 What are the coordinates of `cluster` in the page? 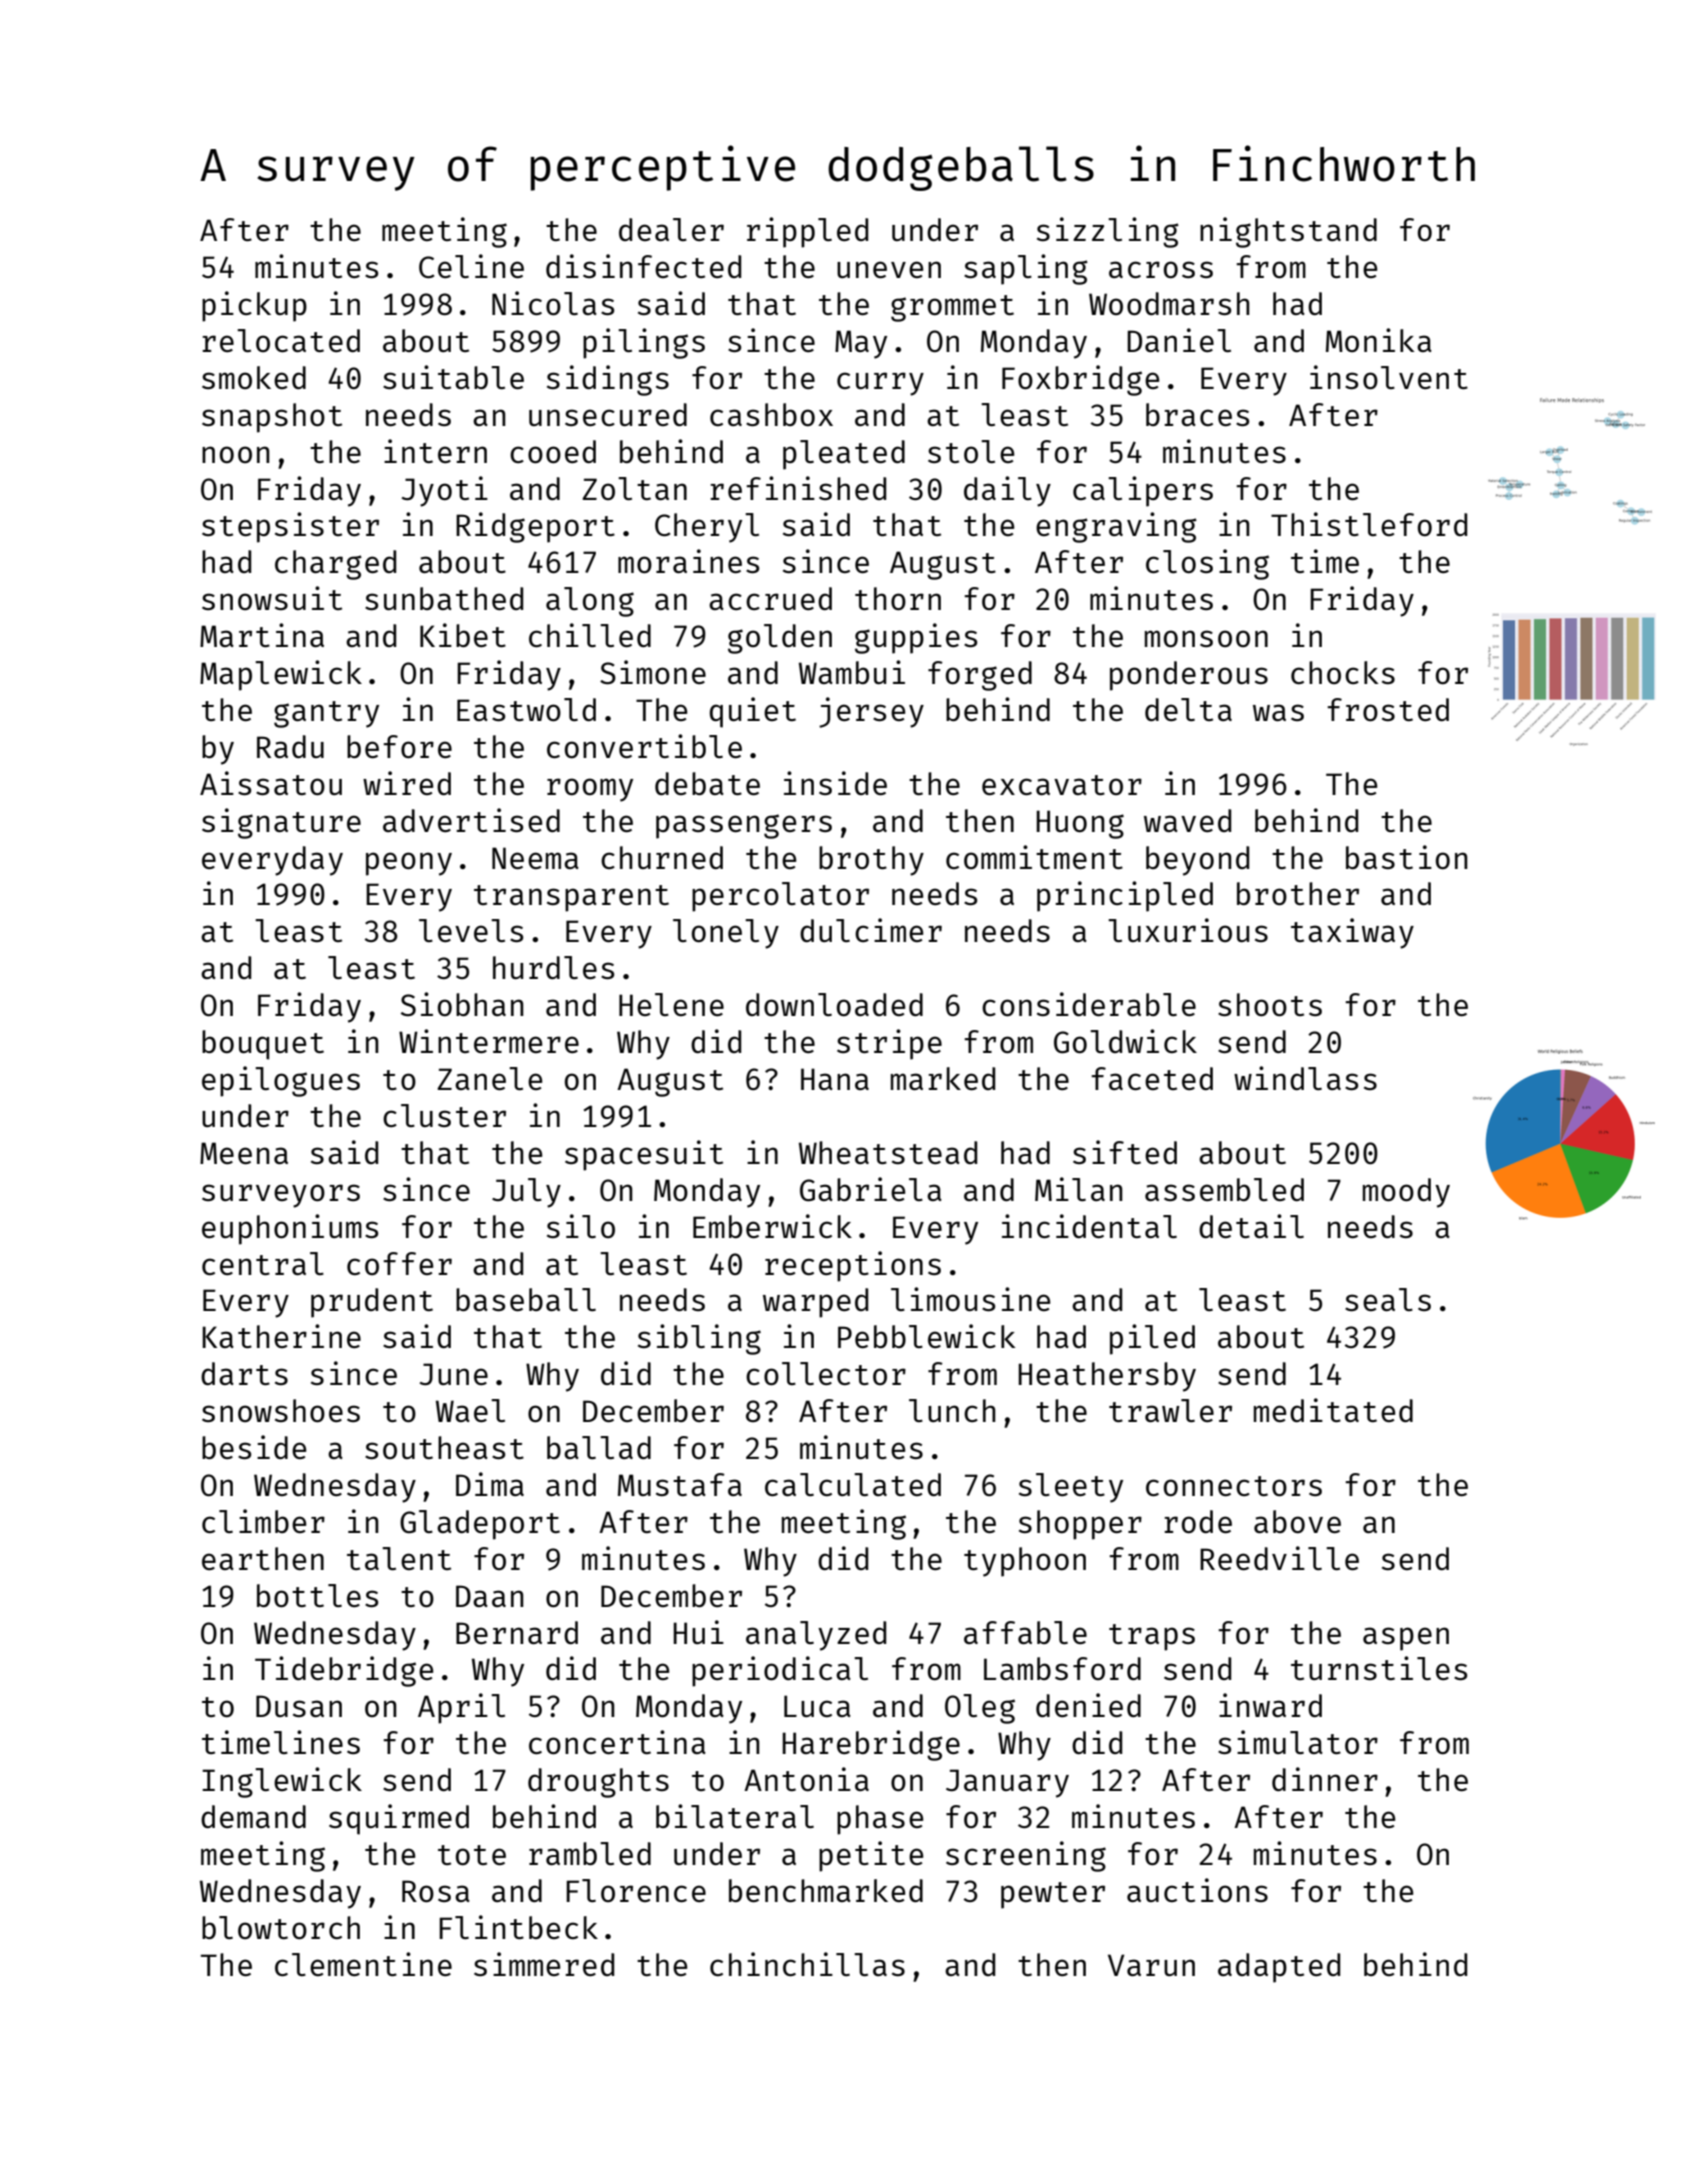 It's located at (444, 1115).
